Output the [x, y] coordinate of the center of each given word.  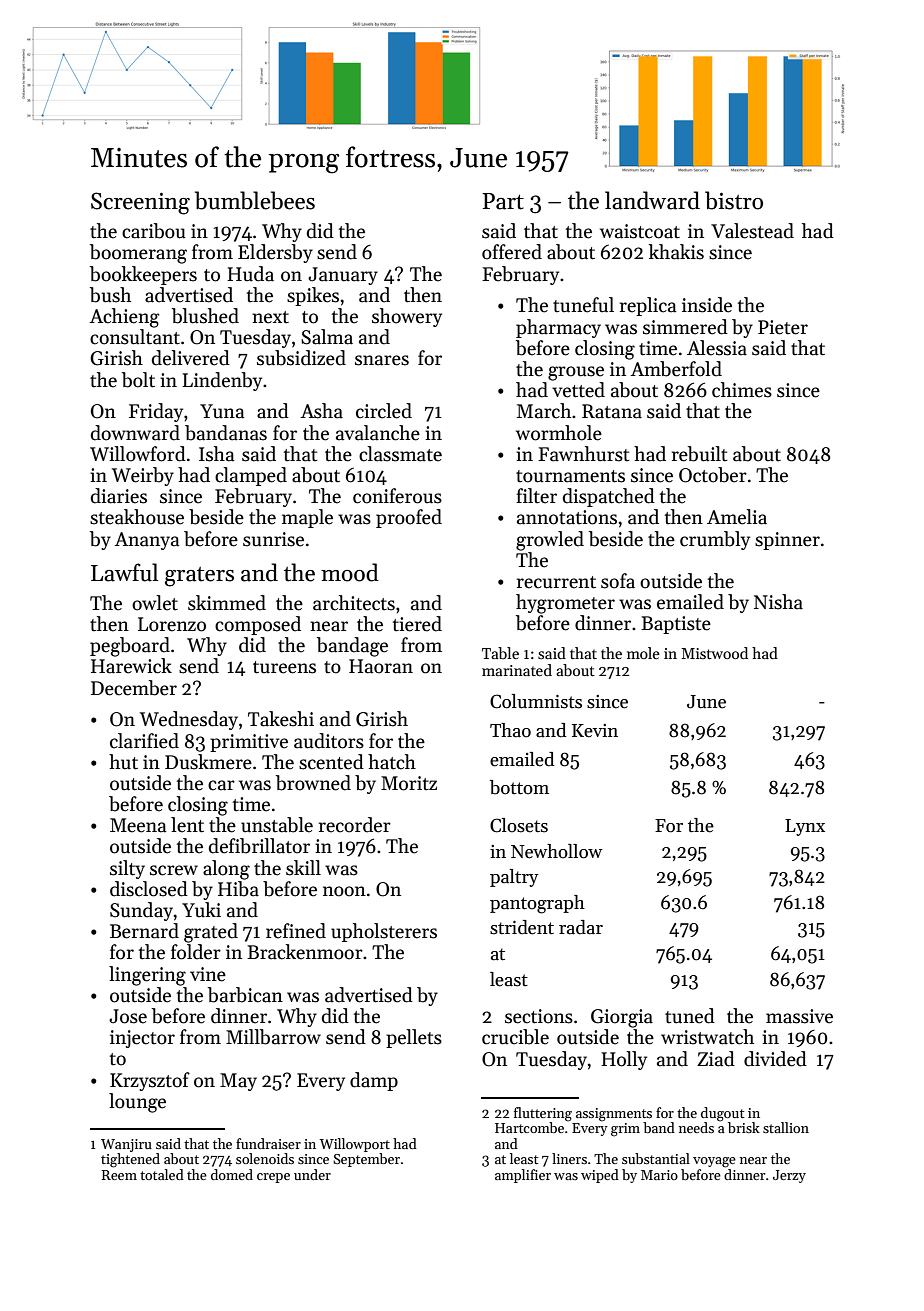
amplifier [523, 1176]
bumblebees [255, 200]
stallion [786, 1127]
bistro [734, 200]
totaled [162, 1174]
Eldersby [275, 253]
